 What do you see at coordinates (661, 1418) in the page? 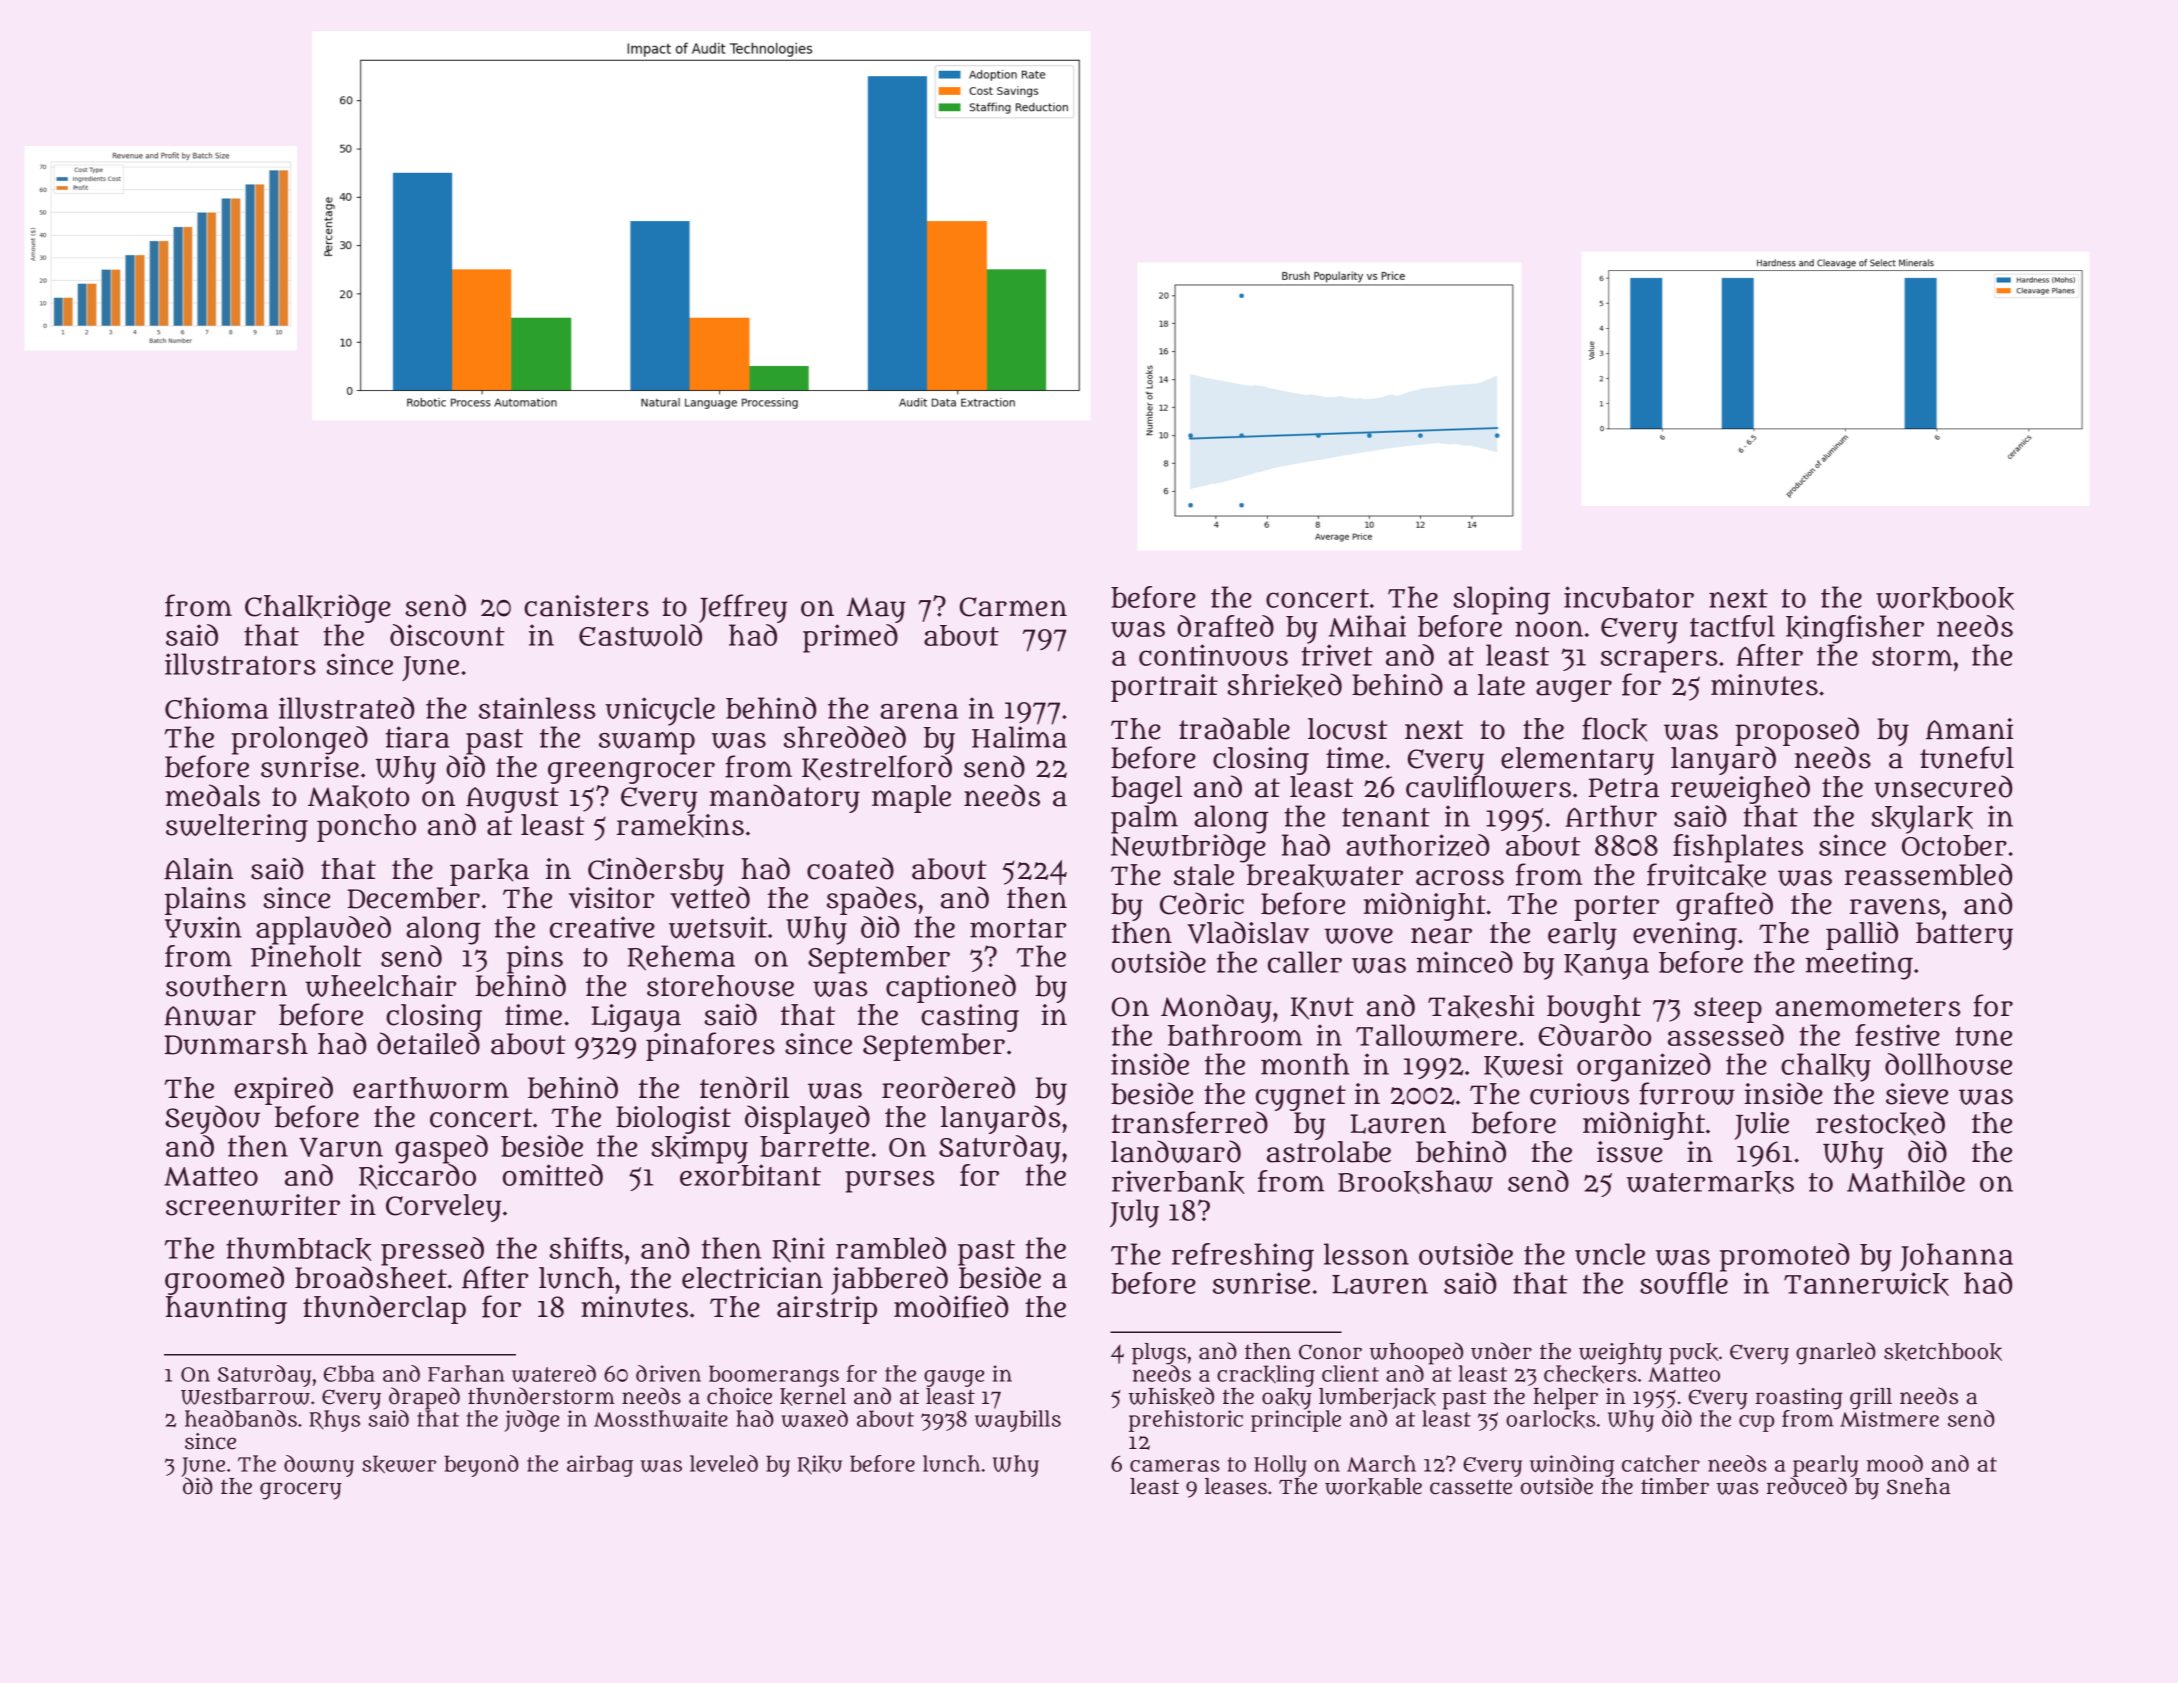
I see `Mossthwaite` at bounding box center [661, 1418].
